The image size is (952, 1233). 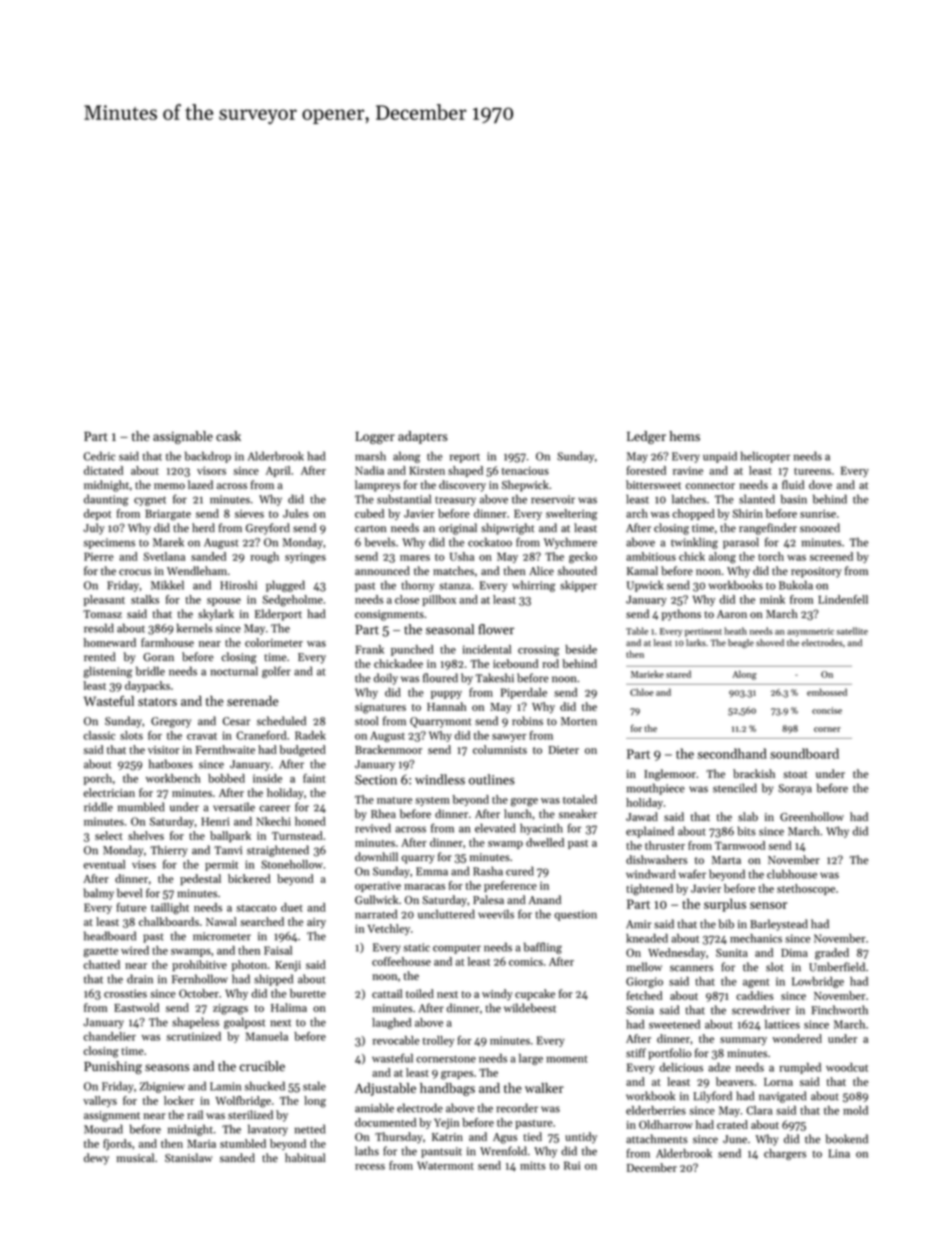 I want to click on sawyer, so click(x=509, y=738).
